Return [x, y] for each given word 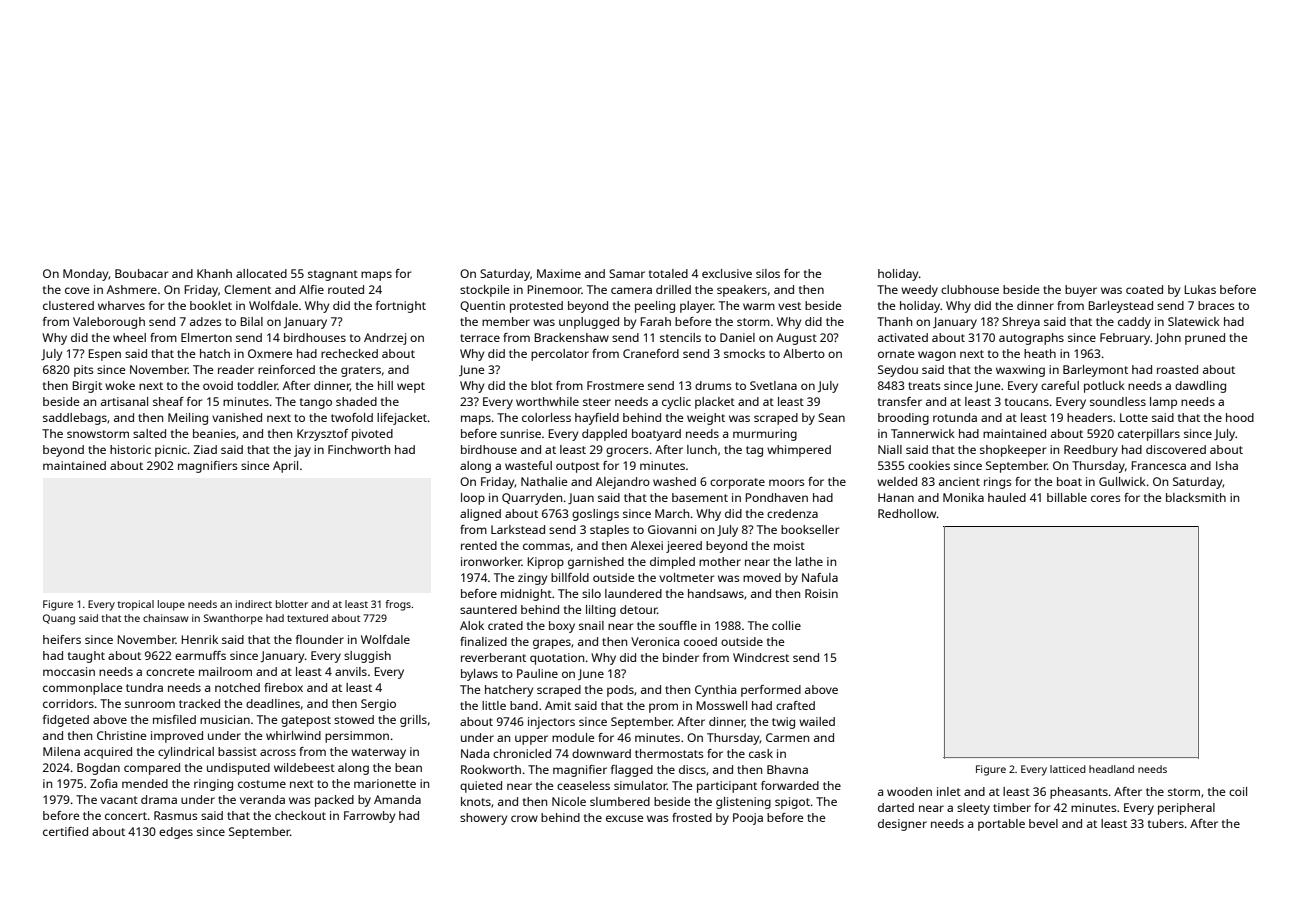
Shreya [1021, 323]
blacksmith [1196, 497]
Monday [86, 275]
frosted [692, 817]
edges [176, 833]
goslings [595, 515]
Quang [59, 619]
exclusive [727, 273]
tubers [1166, 823]
